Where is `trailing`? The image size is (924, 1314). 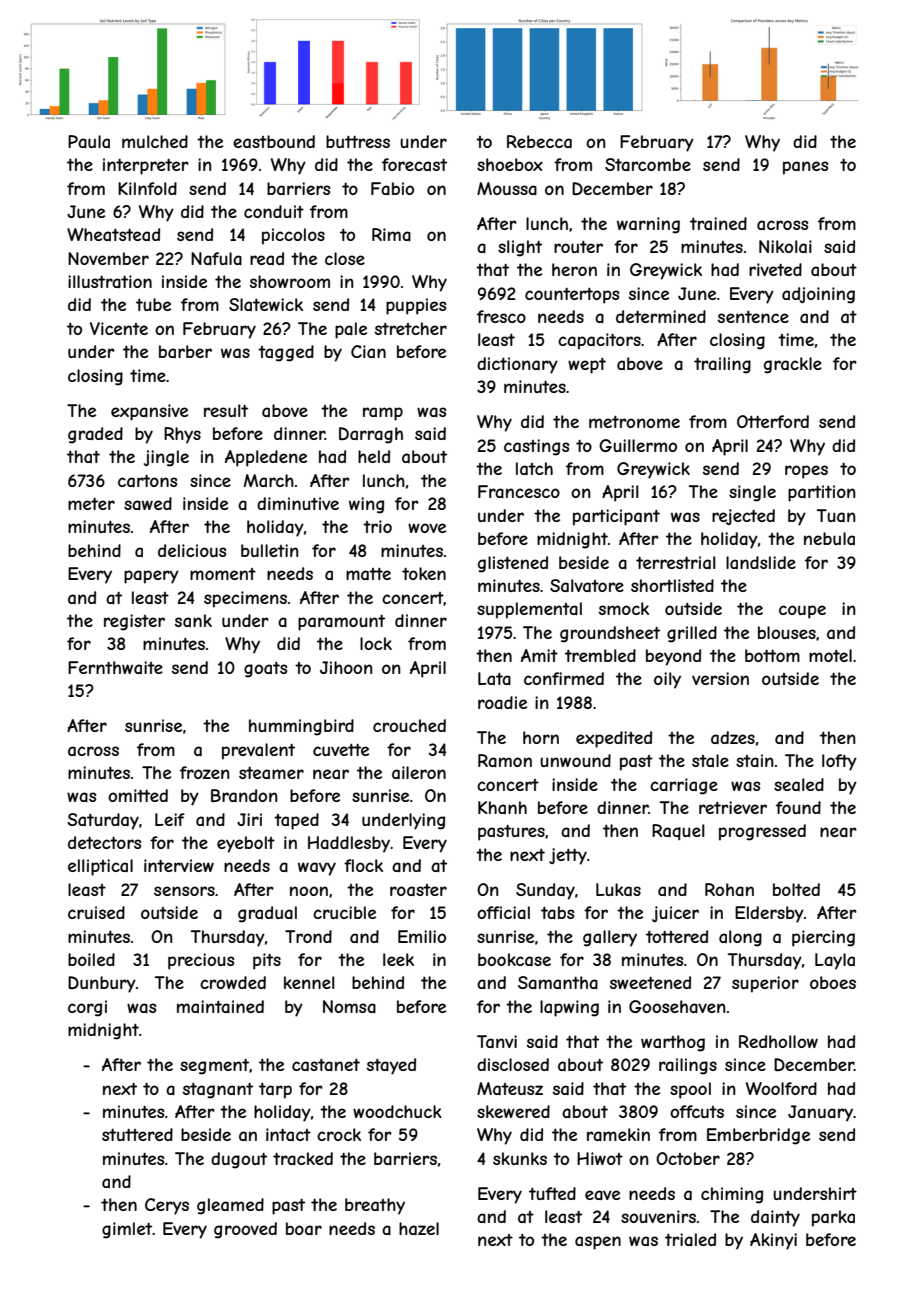
trailing is located at coordinates (722, 365).
